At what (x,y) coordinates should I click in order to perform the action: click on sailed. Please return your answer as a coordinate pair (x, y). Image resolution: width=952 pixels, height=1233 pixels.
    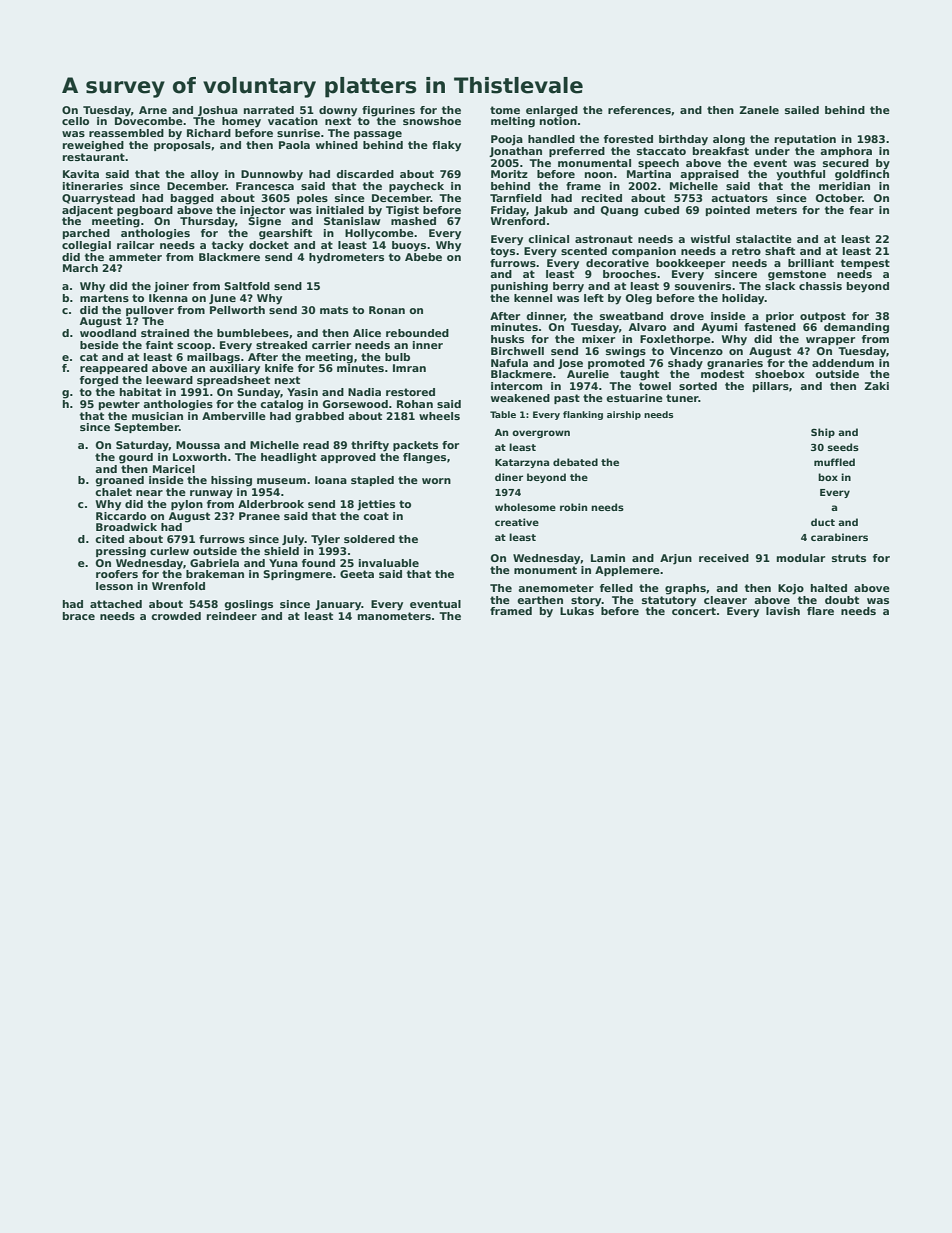
    Looking at the image, I should click on (802, 110).
